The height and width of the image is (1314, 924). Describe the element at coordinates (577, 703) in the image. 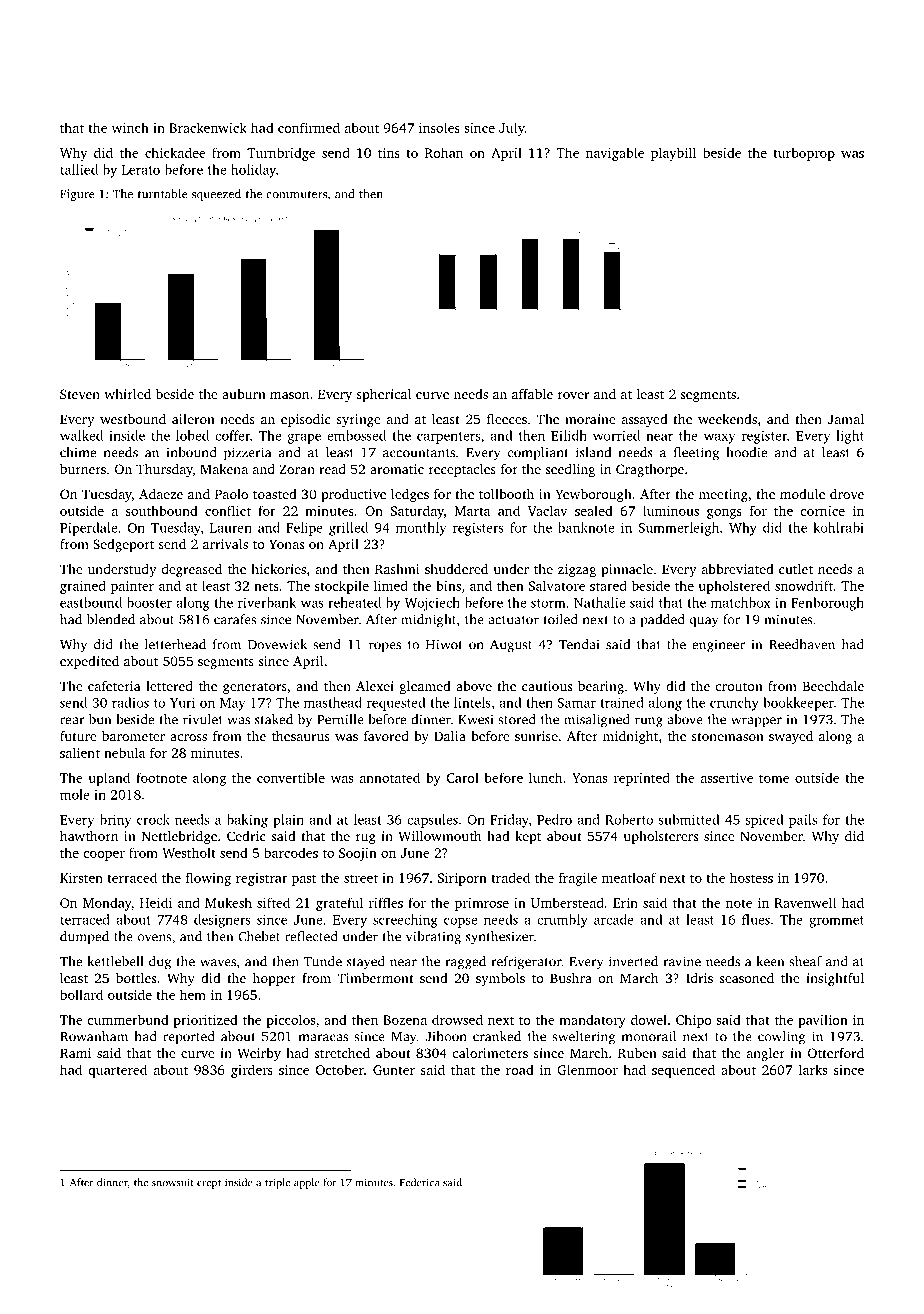

I see `Samar` at that location.
